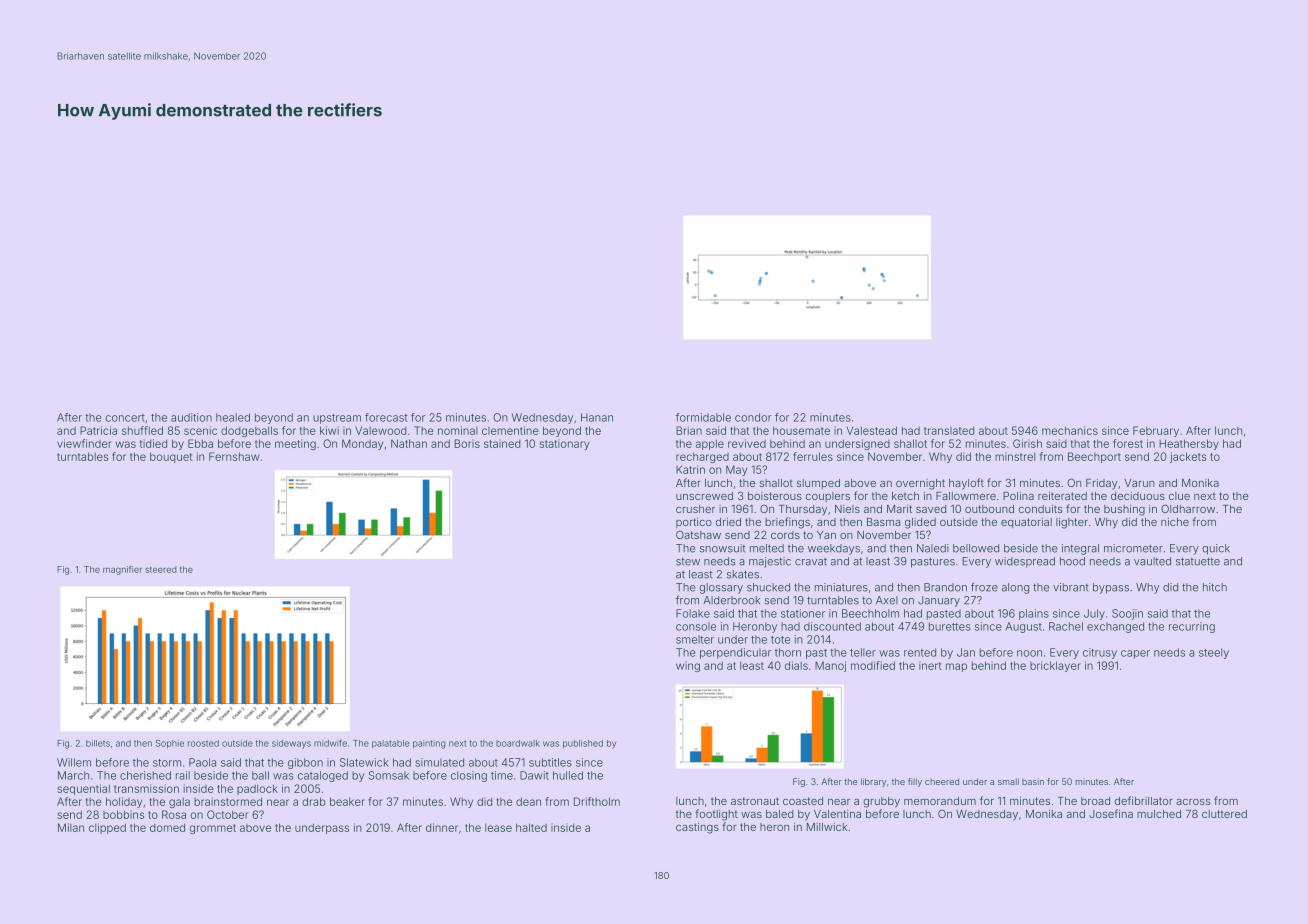 The height and width of the screenshot is (924, 1308). What do you see at coordinates (716, 815) in the screenshot?
I see `footlight` at bounding box center [716, 815].
